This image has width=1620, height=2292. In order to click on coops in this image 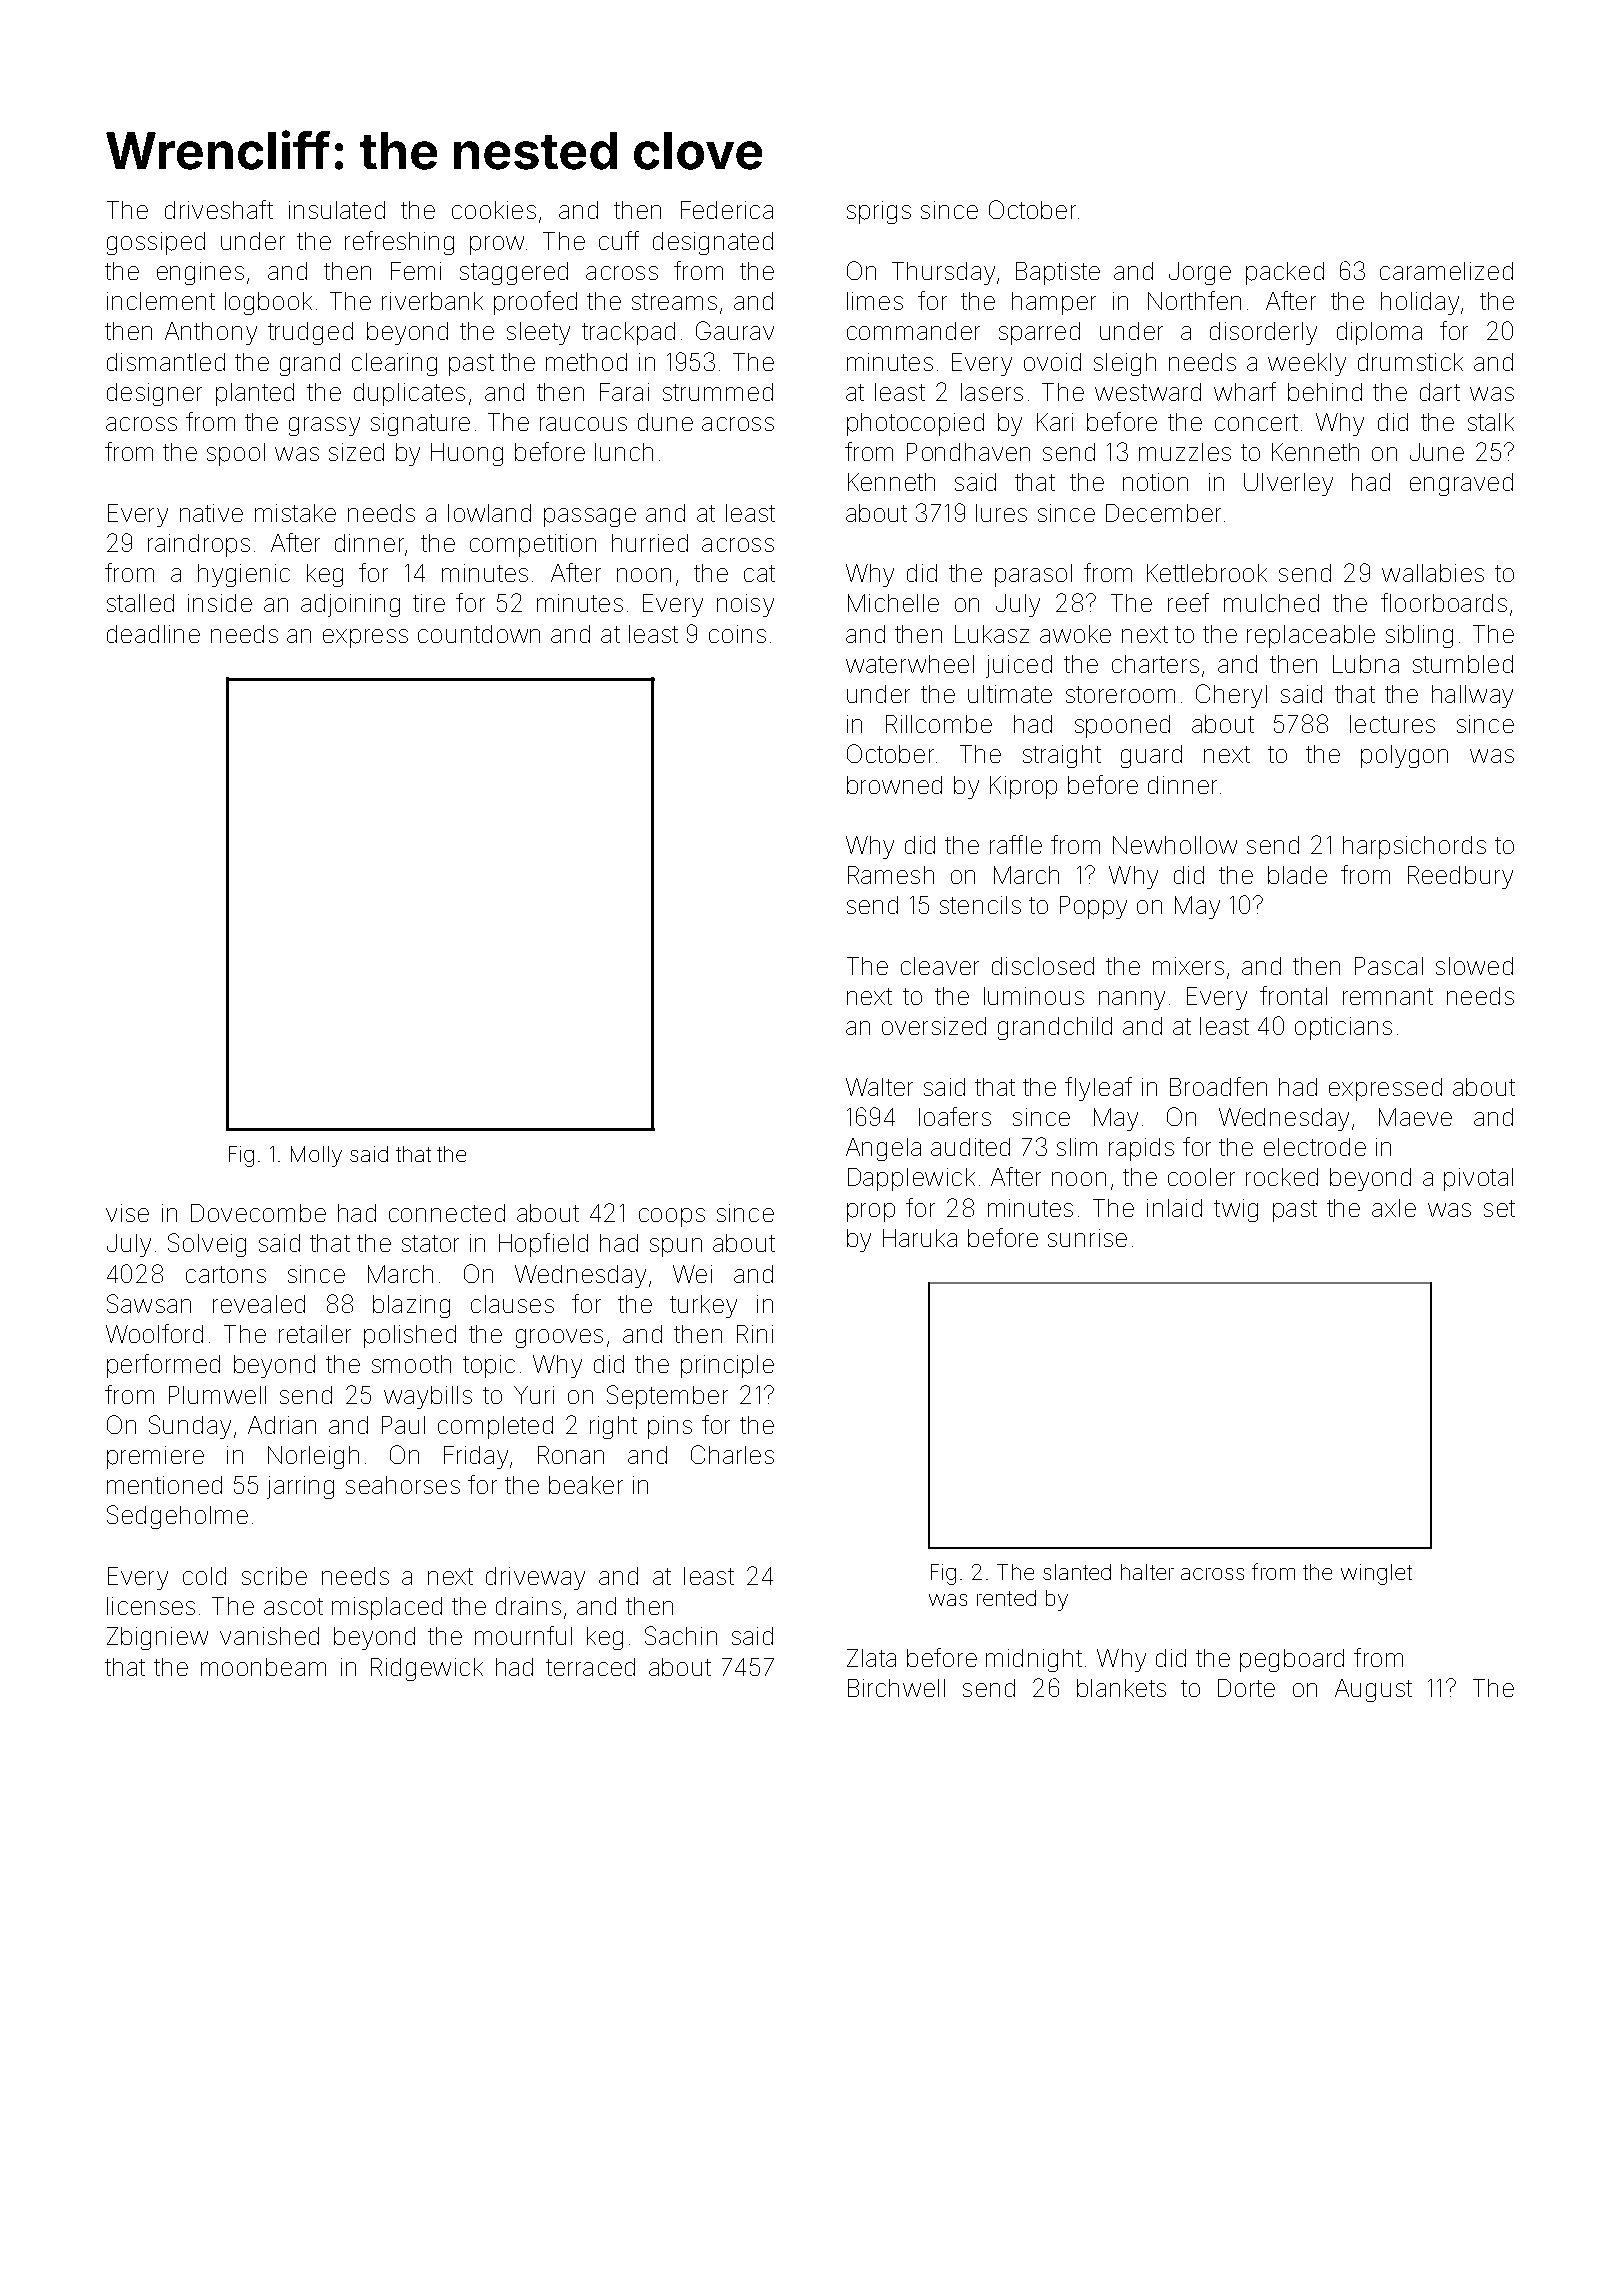, I will do `click(672, 1217)`.
